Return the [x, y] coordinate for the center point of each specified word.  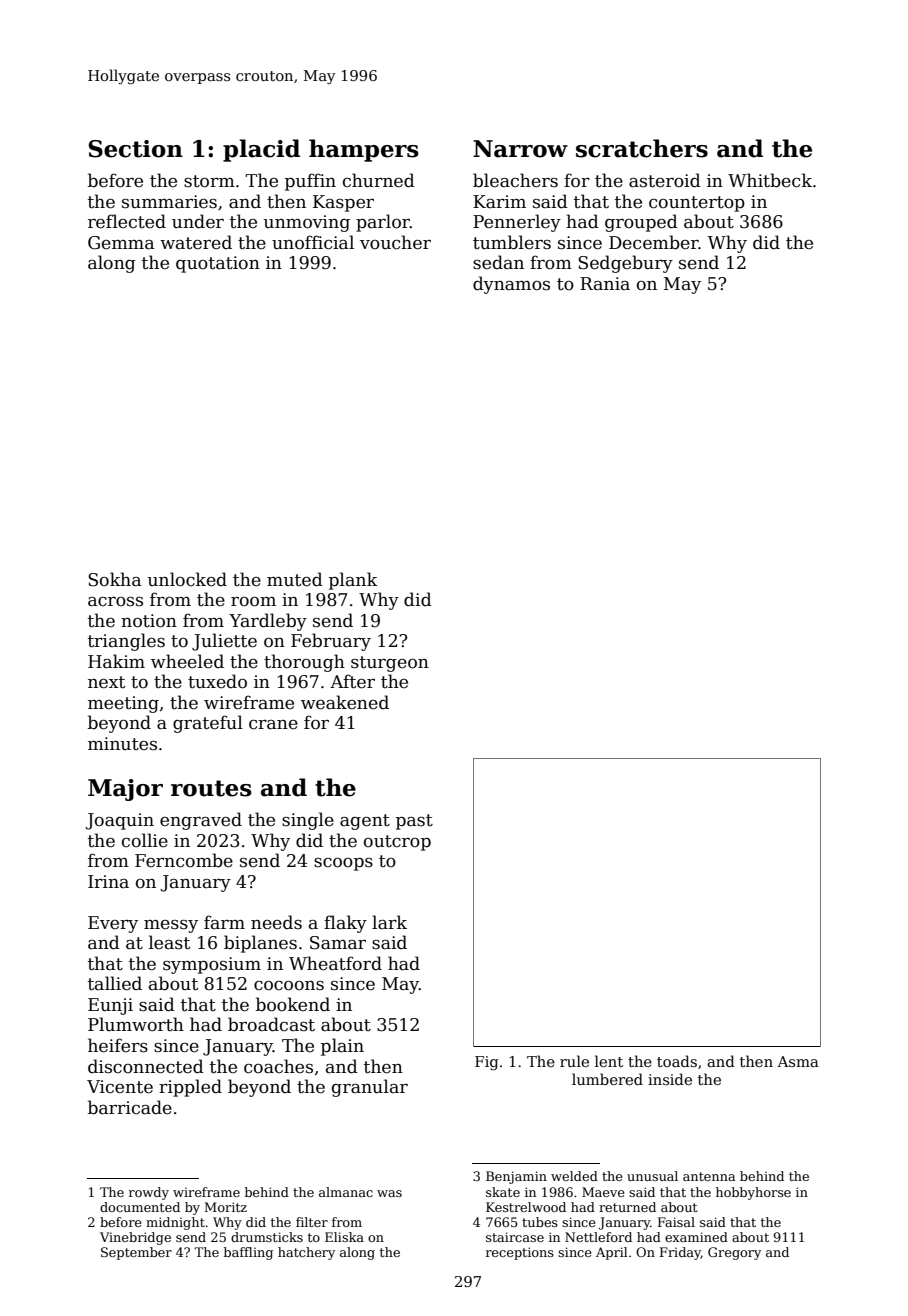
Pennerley [517, 223]
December [654, 242]
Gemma [121, 243]
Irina [108, 882]
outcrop [397, 843]
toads [677, 1061]
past [414, 822]
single [308, 821]
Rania [605, 284]
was [389, 1193]
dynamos [511, 285]
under [198, 221]
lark [389, 922]
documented [140, 1207]
